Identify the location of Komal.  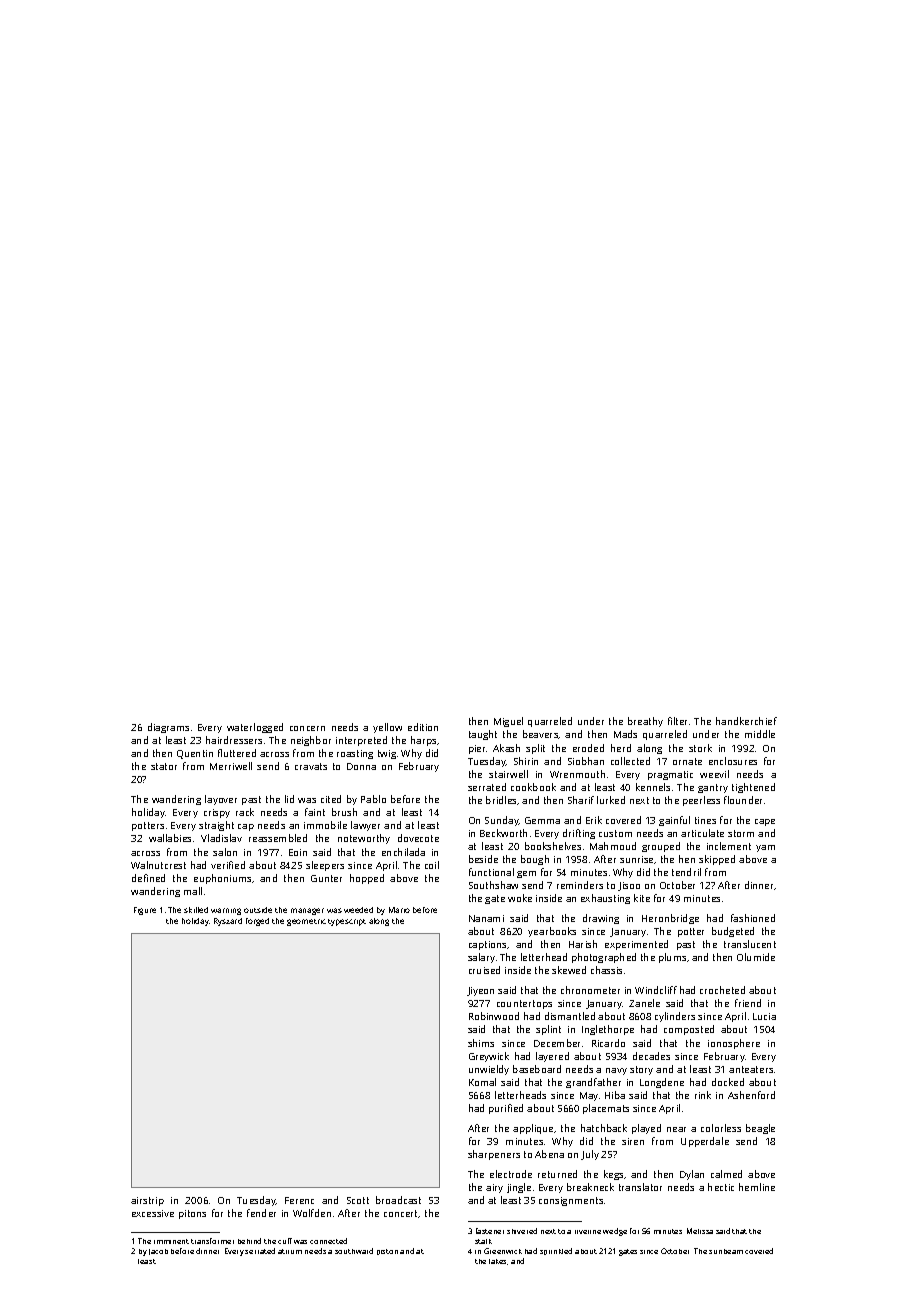
(482, 1082).
